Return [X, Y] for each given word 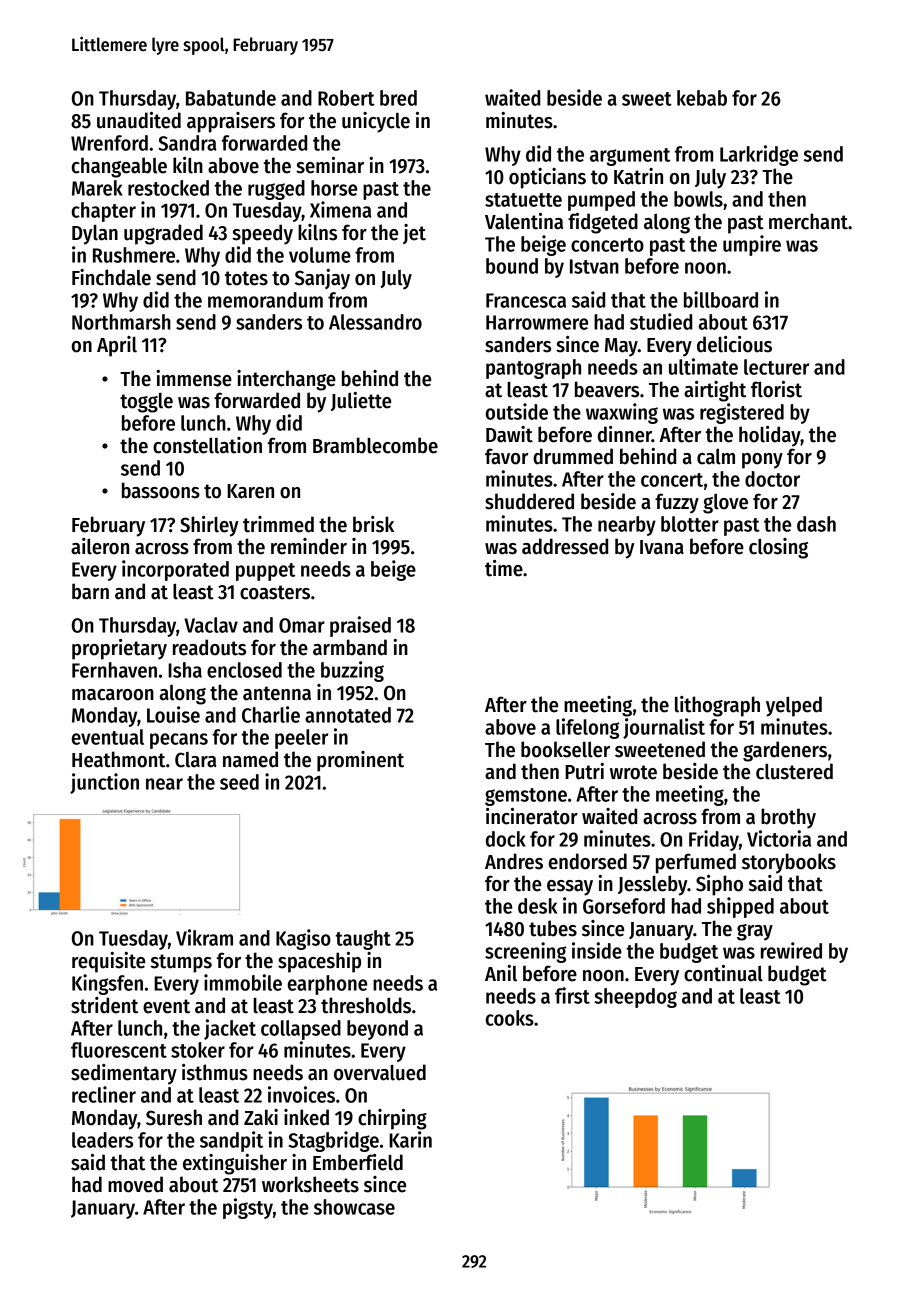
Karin [410, 1139]
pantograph [533, 369]
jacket [230, 1029]
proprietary [119, 649]
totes [246, 278]
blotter [690, 524]
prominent [360, 761]
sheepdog [635, 998]
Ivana [662, 547]
